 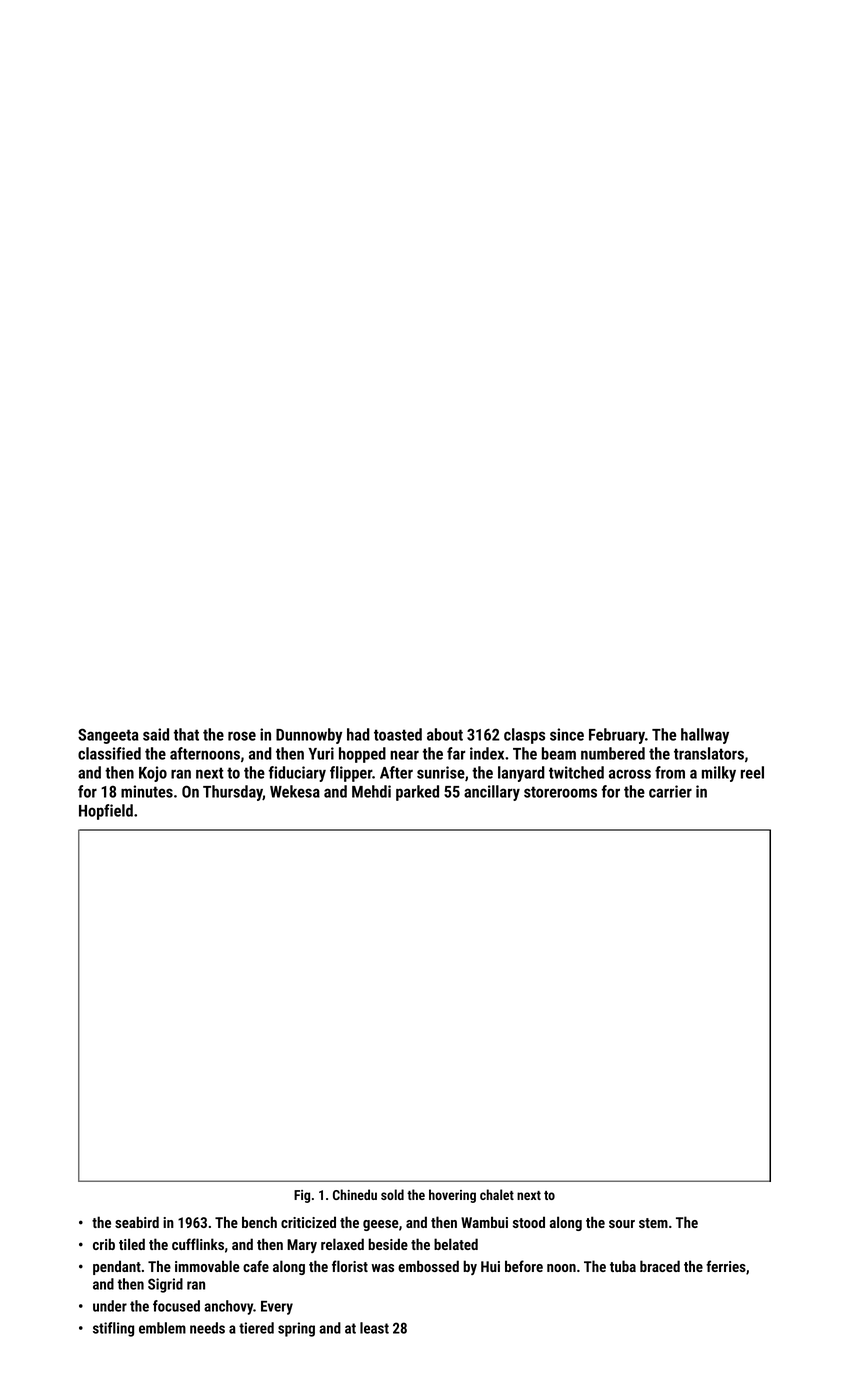 What do you see at coordinates (452, 1196) in the screenshot?
I see `hovering` at bounding box center [452, 1196].
